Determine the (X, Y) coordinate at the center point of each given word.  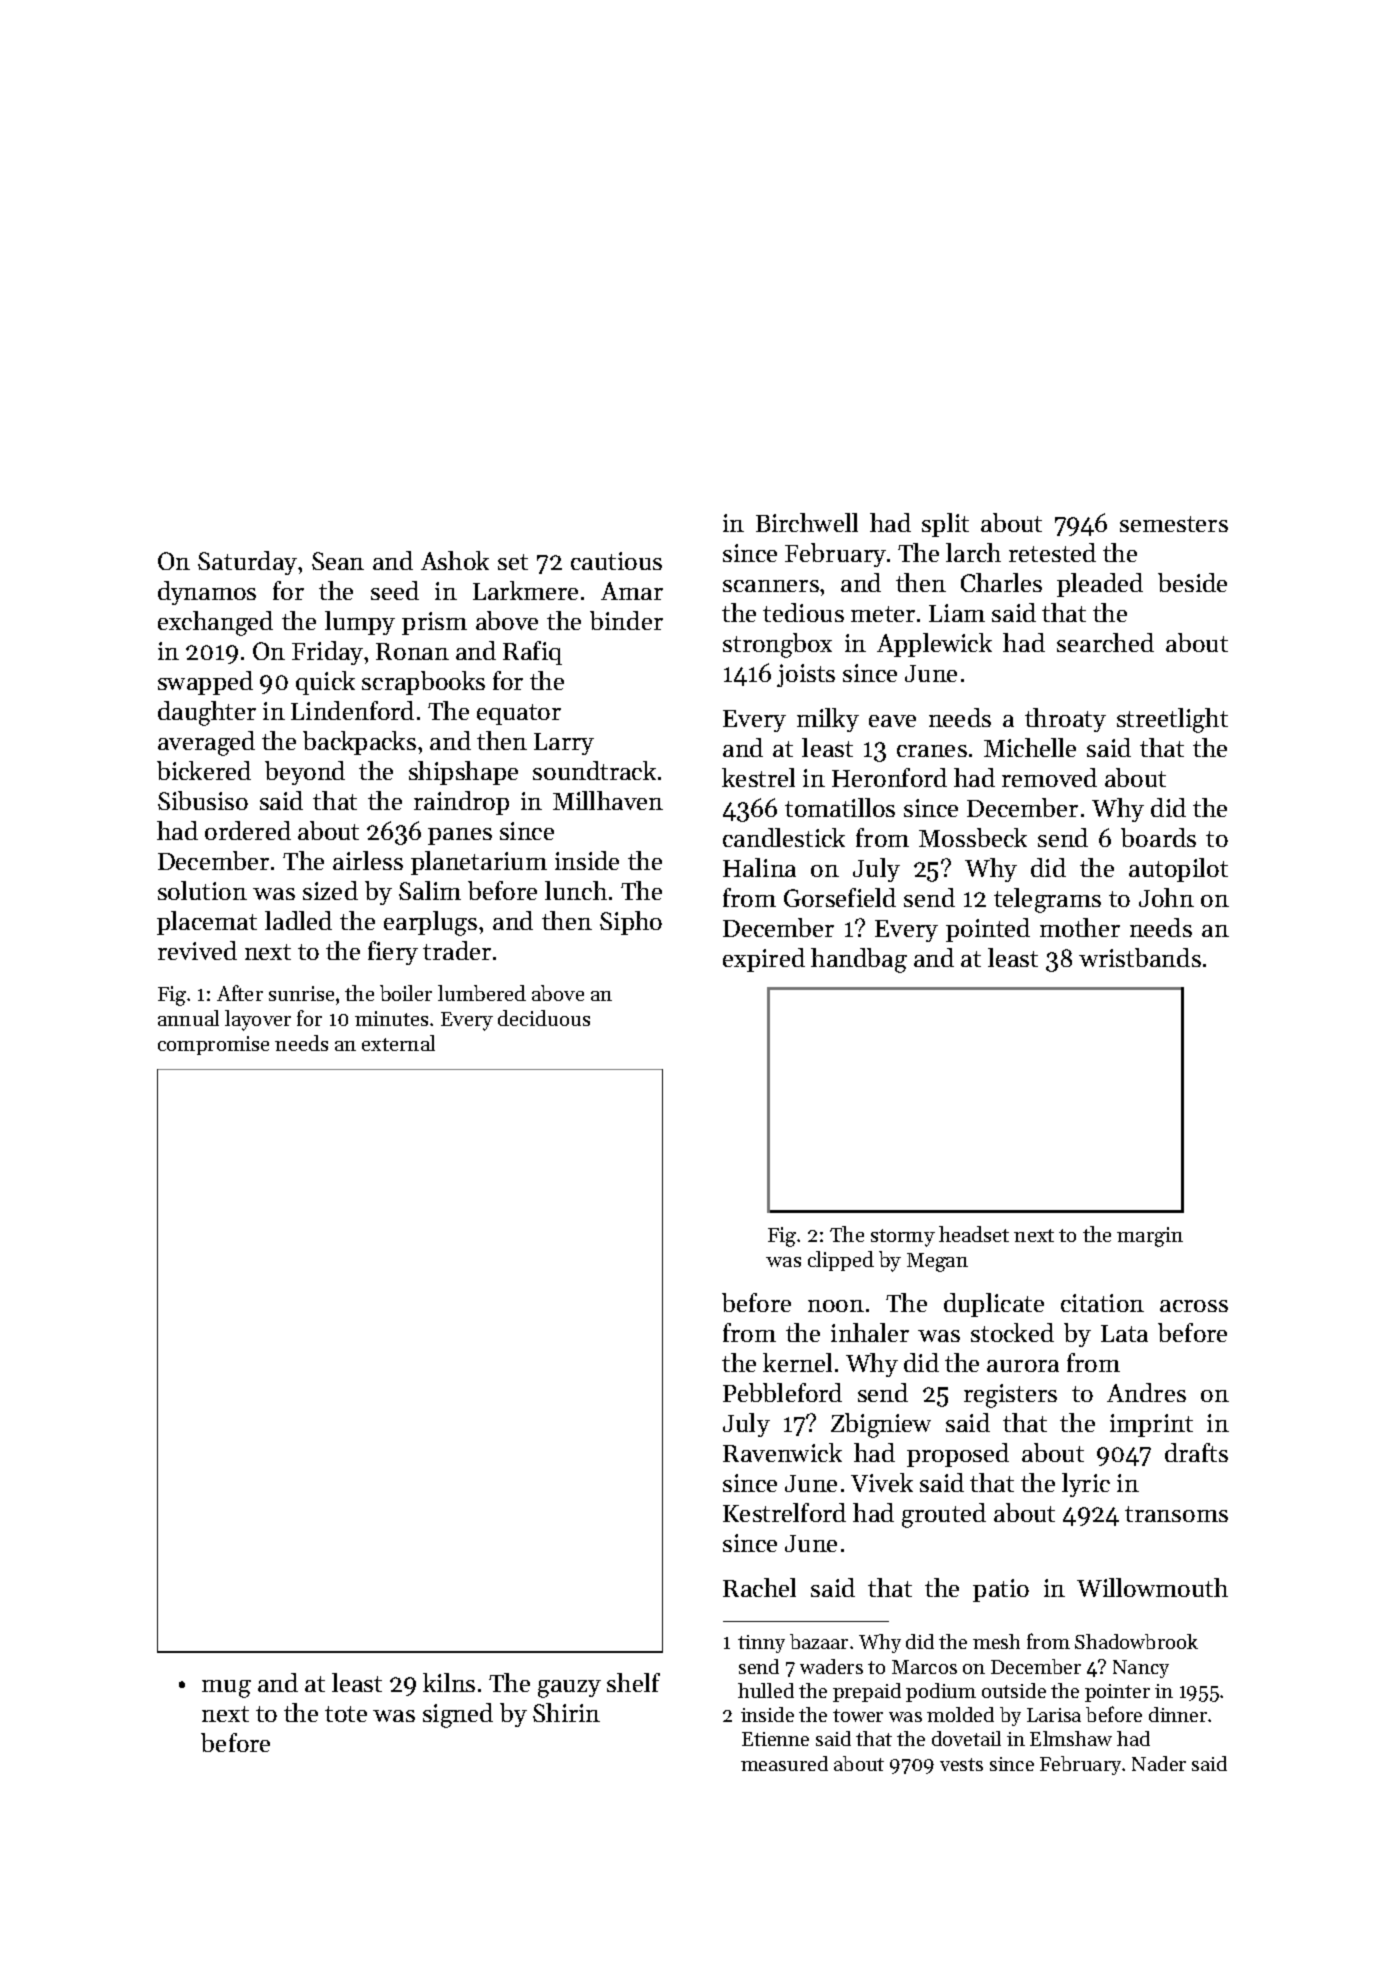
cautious (616, 561)
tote (346, 1714)
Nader (1159, 1763)
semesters (1174, 524)
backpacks (359, 743)
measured (784, 1763)
